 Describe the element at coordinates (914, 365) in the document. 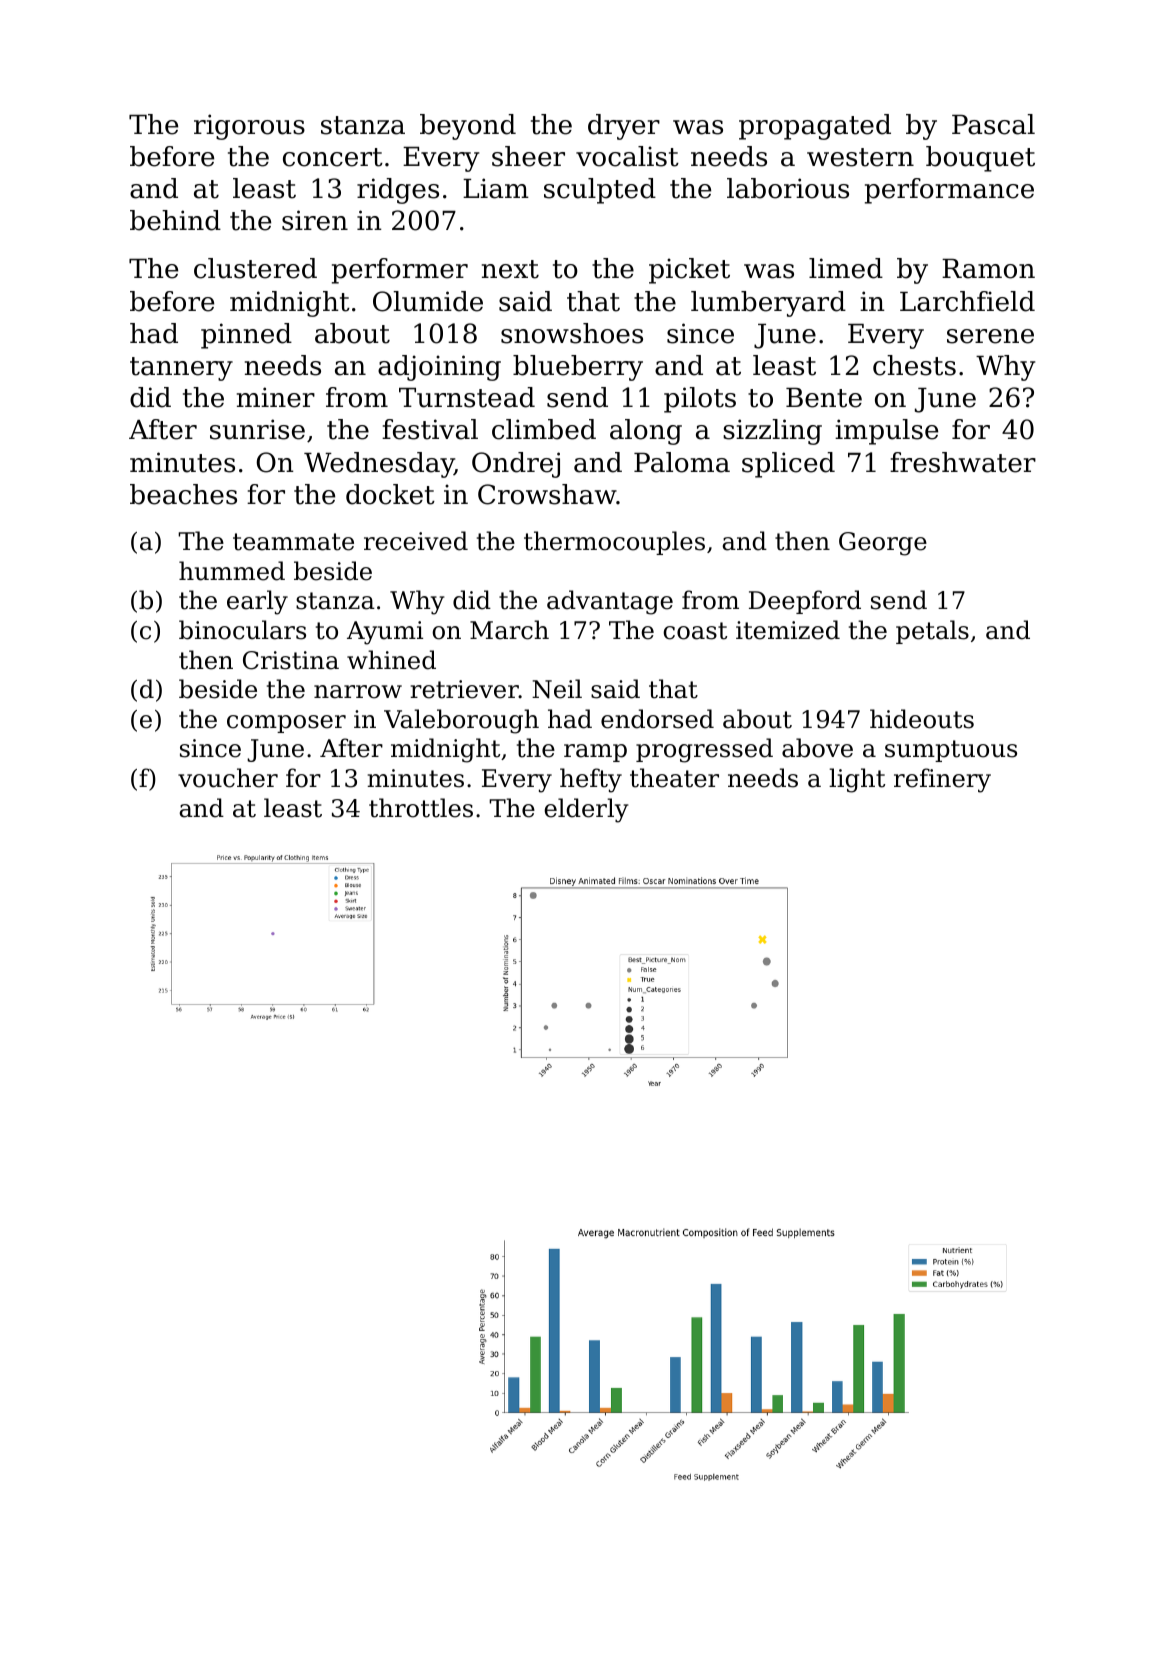

I see `chests` at that location.
